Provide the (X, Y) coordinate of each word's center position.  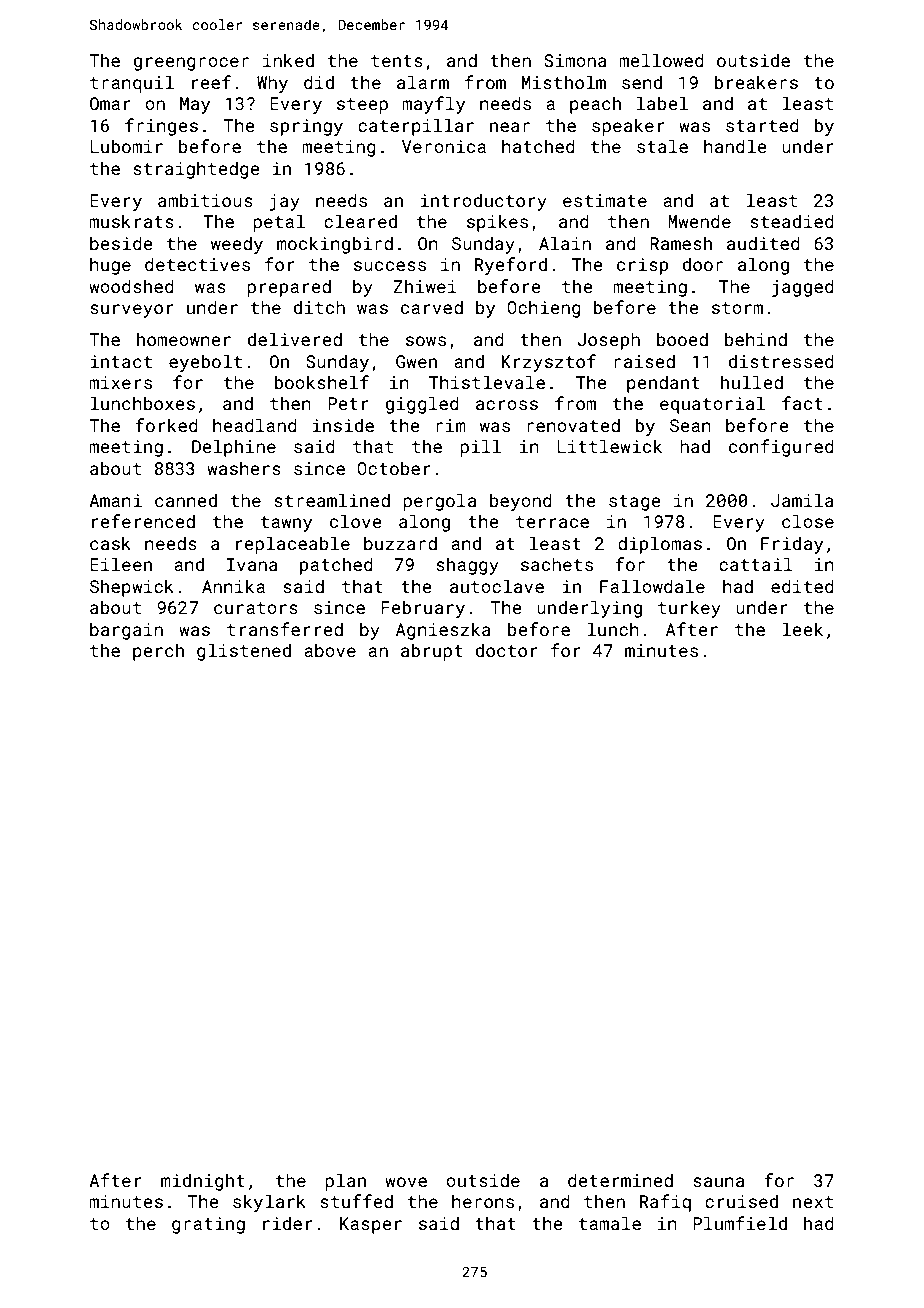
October (394, 468)
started (762, 125)
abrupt (432, 652)
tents (397, 61)
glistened (244, 652)
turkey (689, 609)
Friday (792, 545)
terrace (552, 522)
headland (255, 425)
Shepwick (132, 588)
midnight (203, 1182)
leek (802, 629)
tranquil (132, 84)
